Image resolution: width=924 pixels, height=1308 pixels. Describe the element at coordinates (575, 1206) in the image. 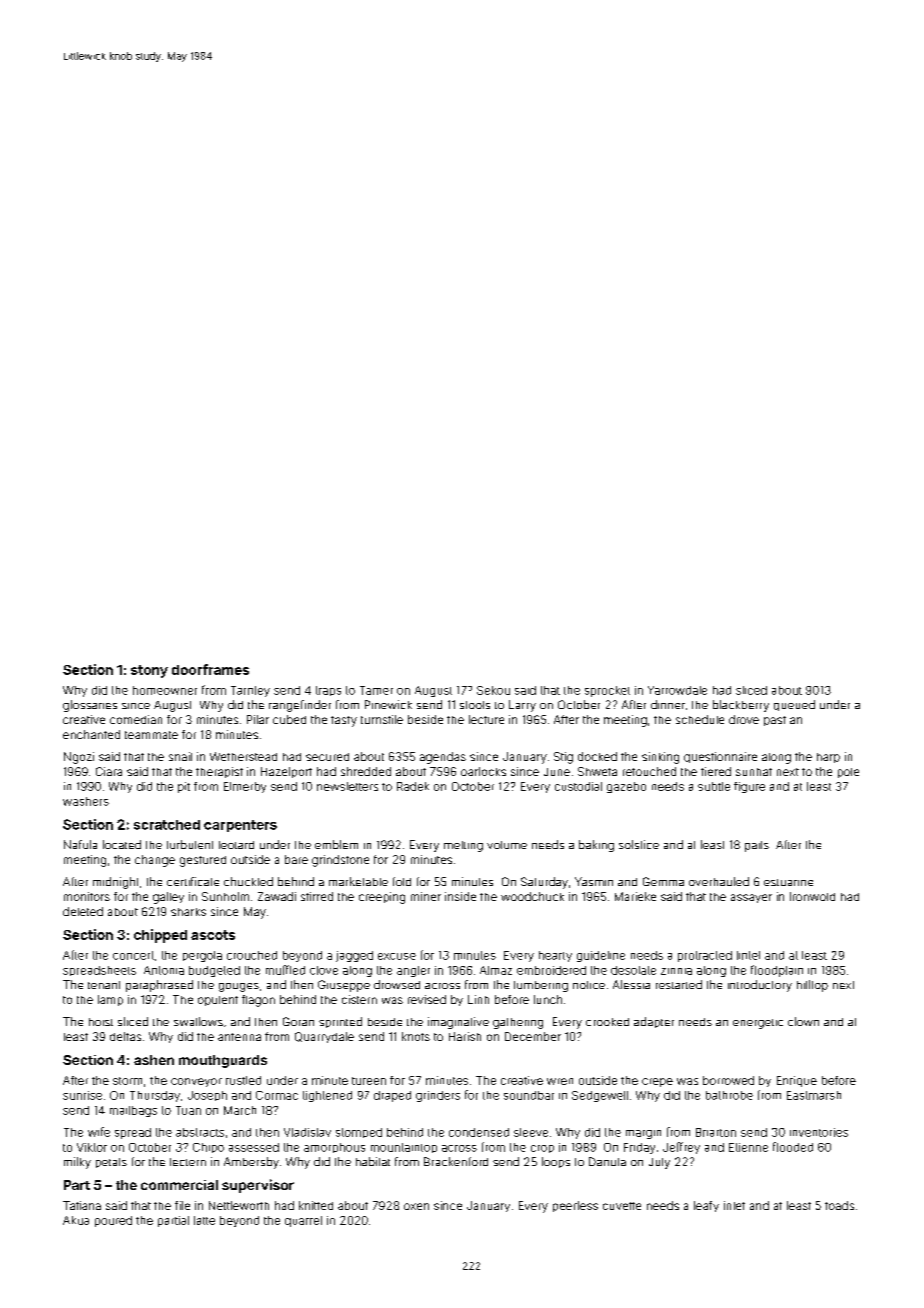

I see `peerless` at that location.
